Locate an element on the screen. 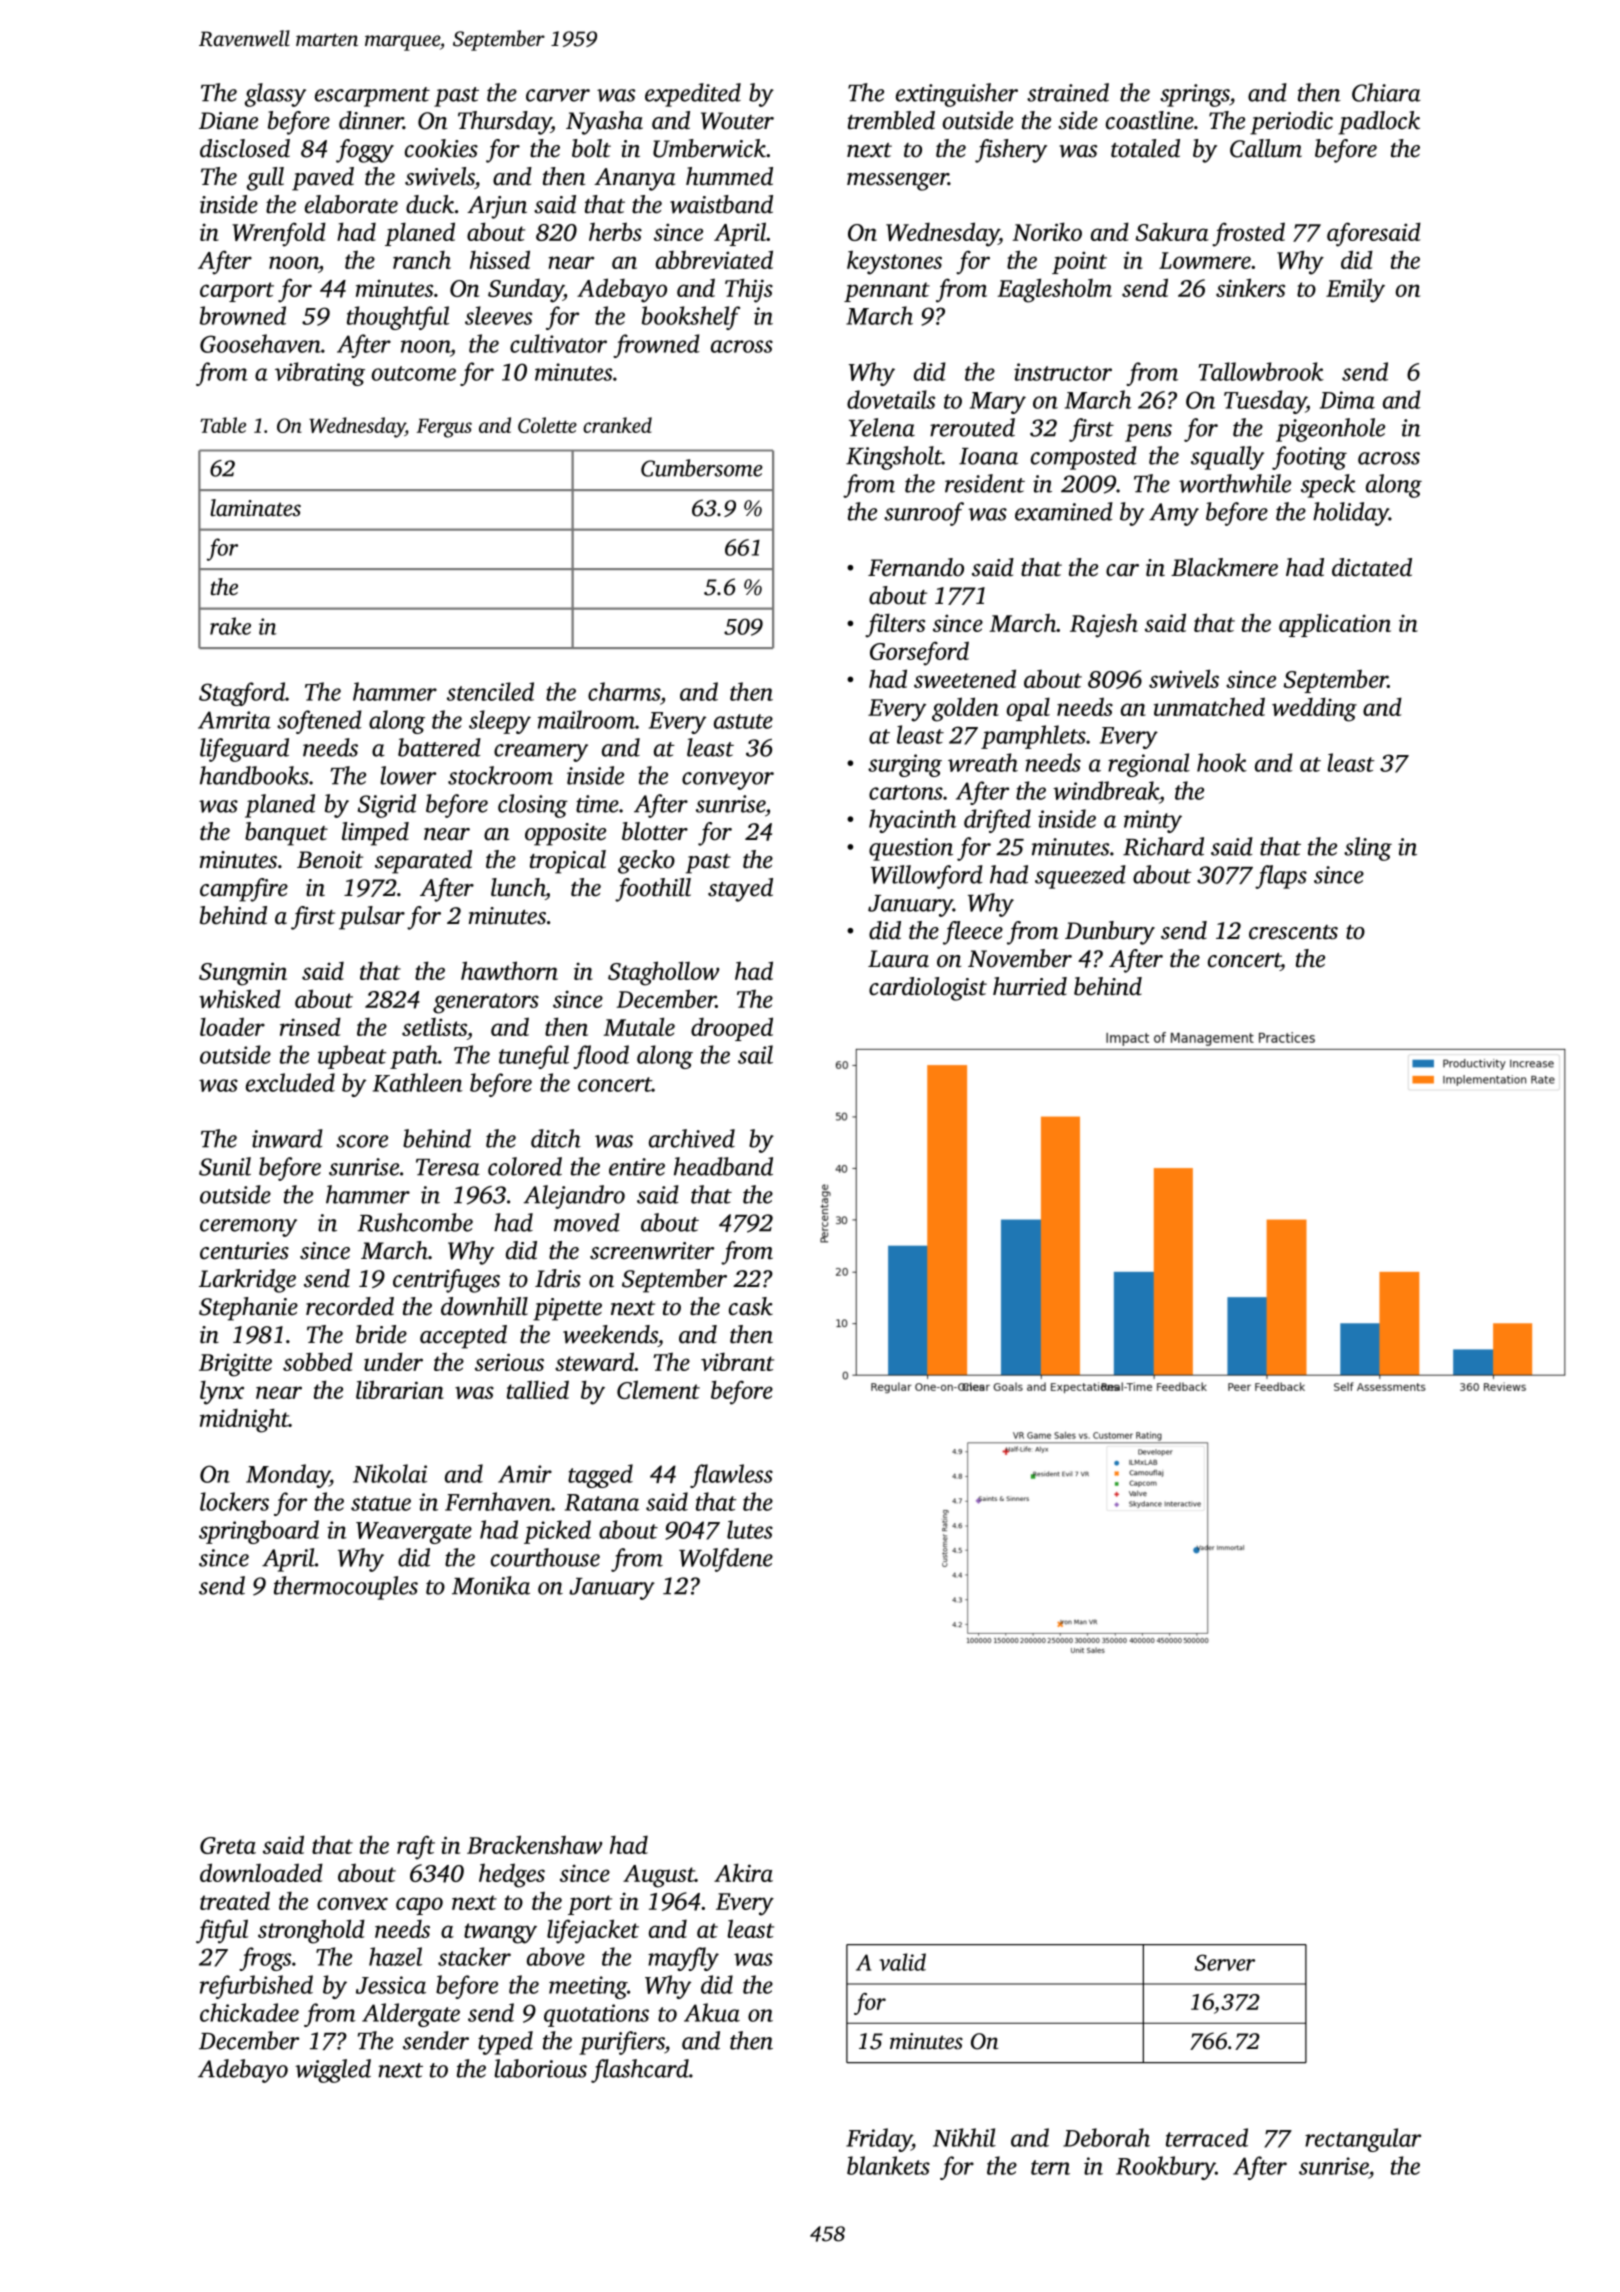 This screenshot has height=2292, width=1620. squeezed is located at coordinates (1080, 877).
